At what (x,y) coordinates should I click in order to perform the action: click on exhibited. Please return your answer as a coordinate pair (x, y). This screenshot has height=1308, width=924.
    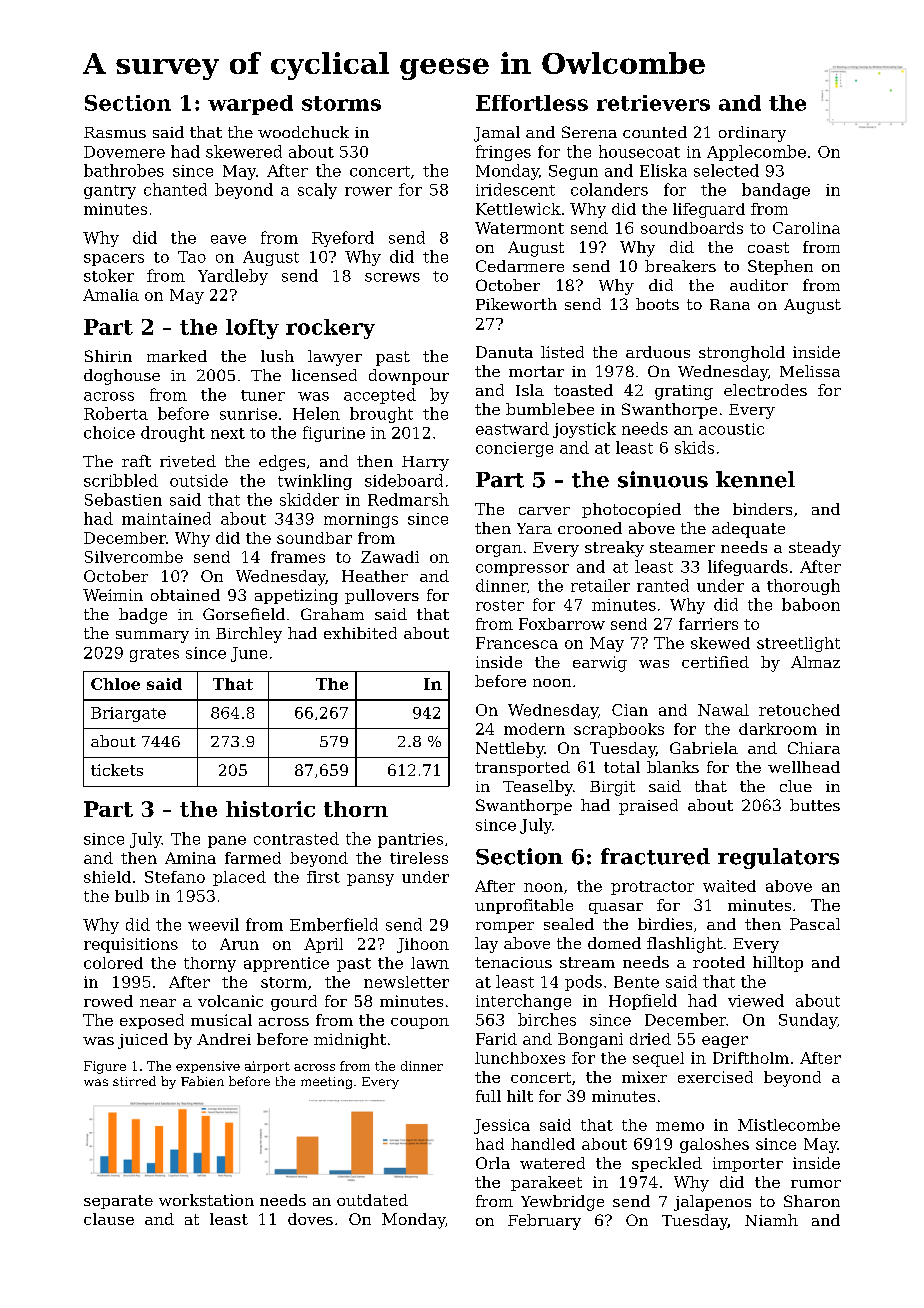
    Looking at the image, I should click on (360, 633).
